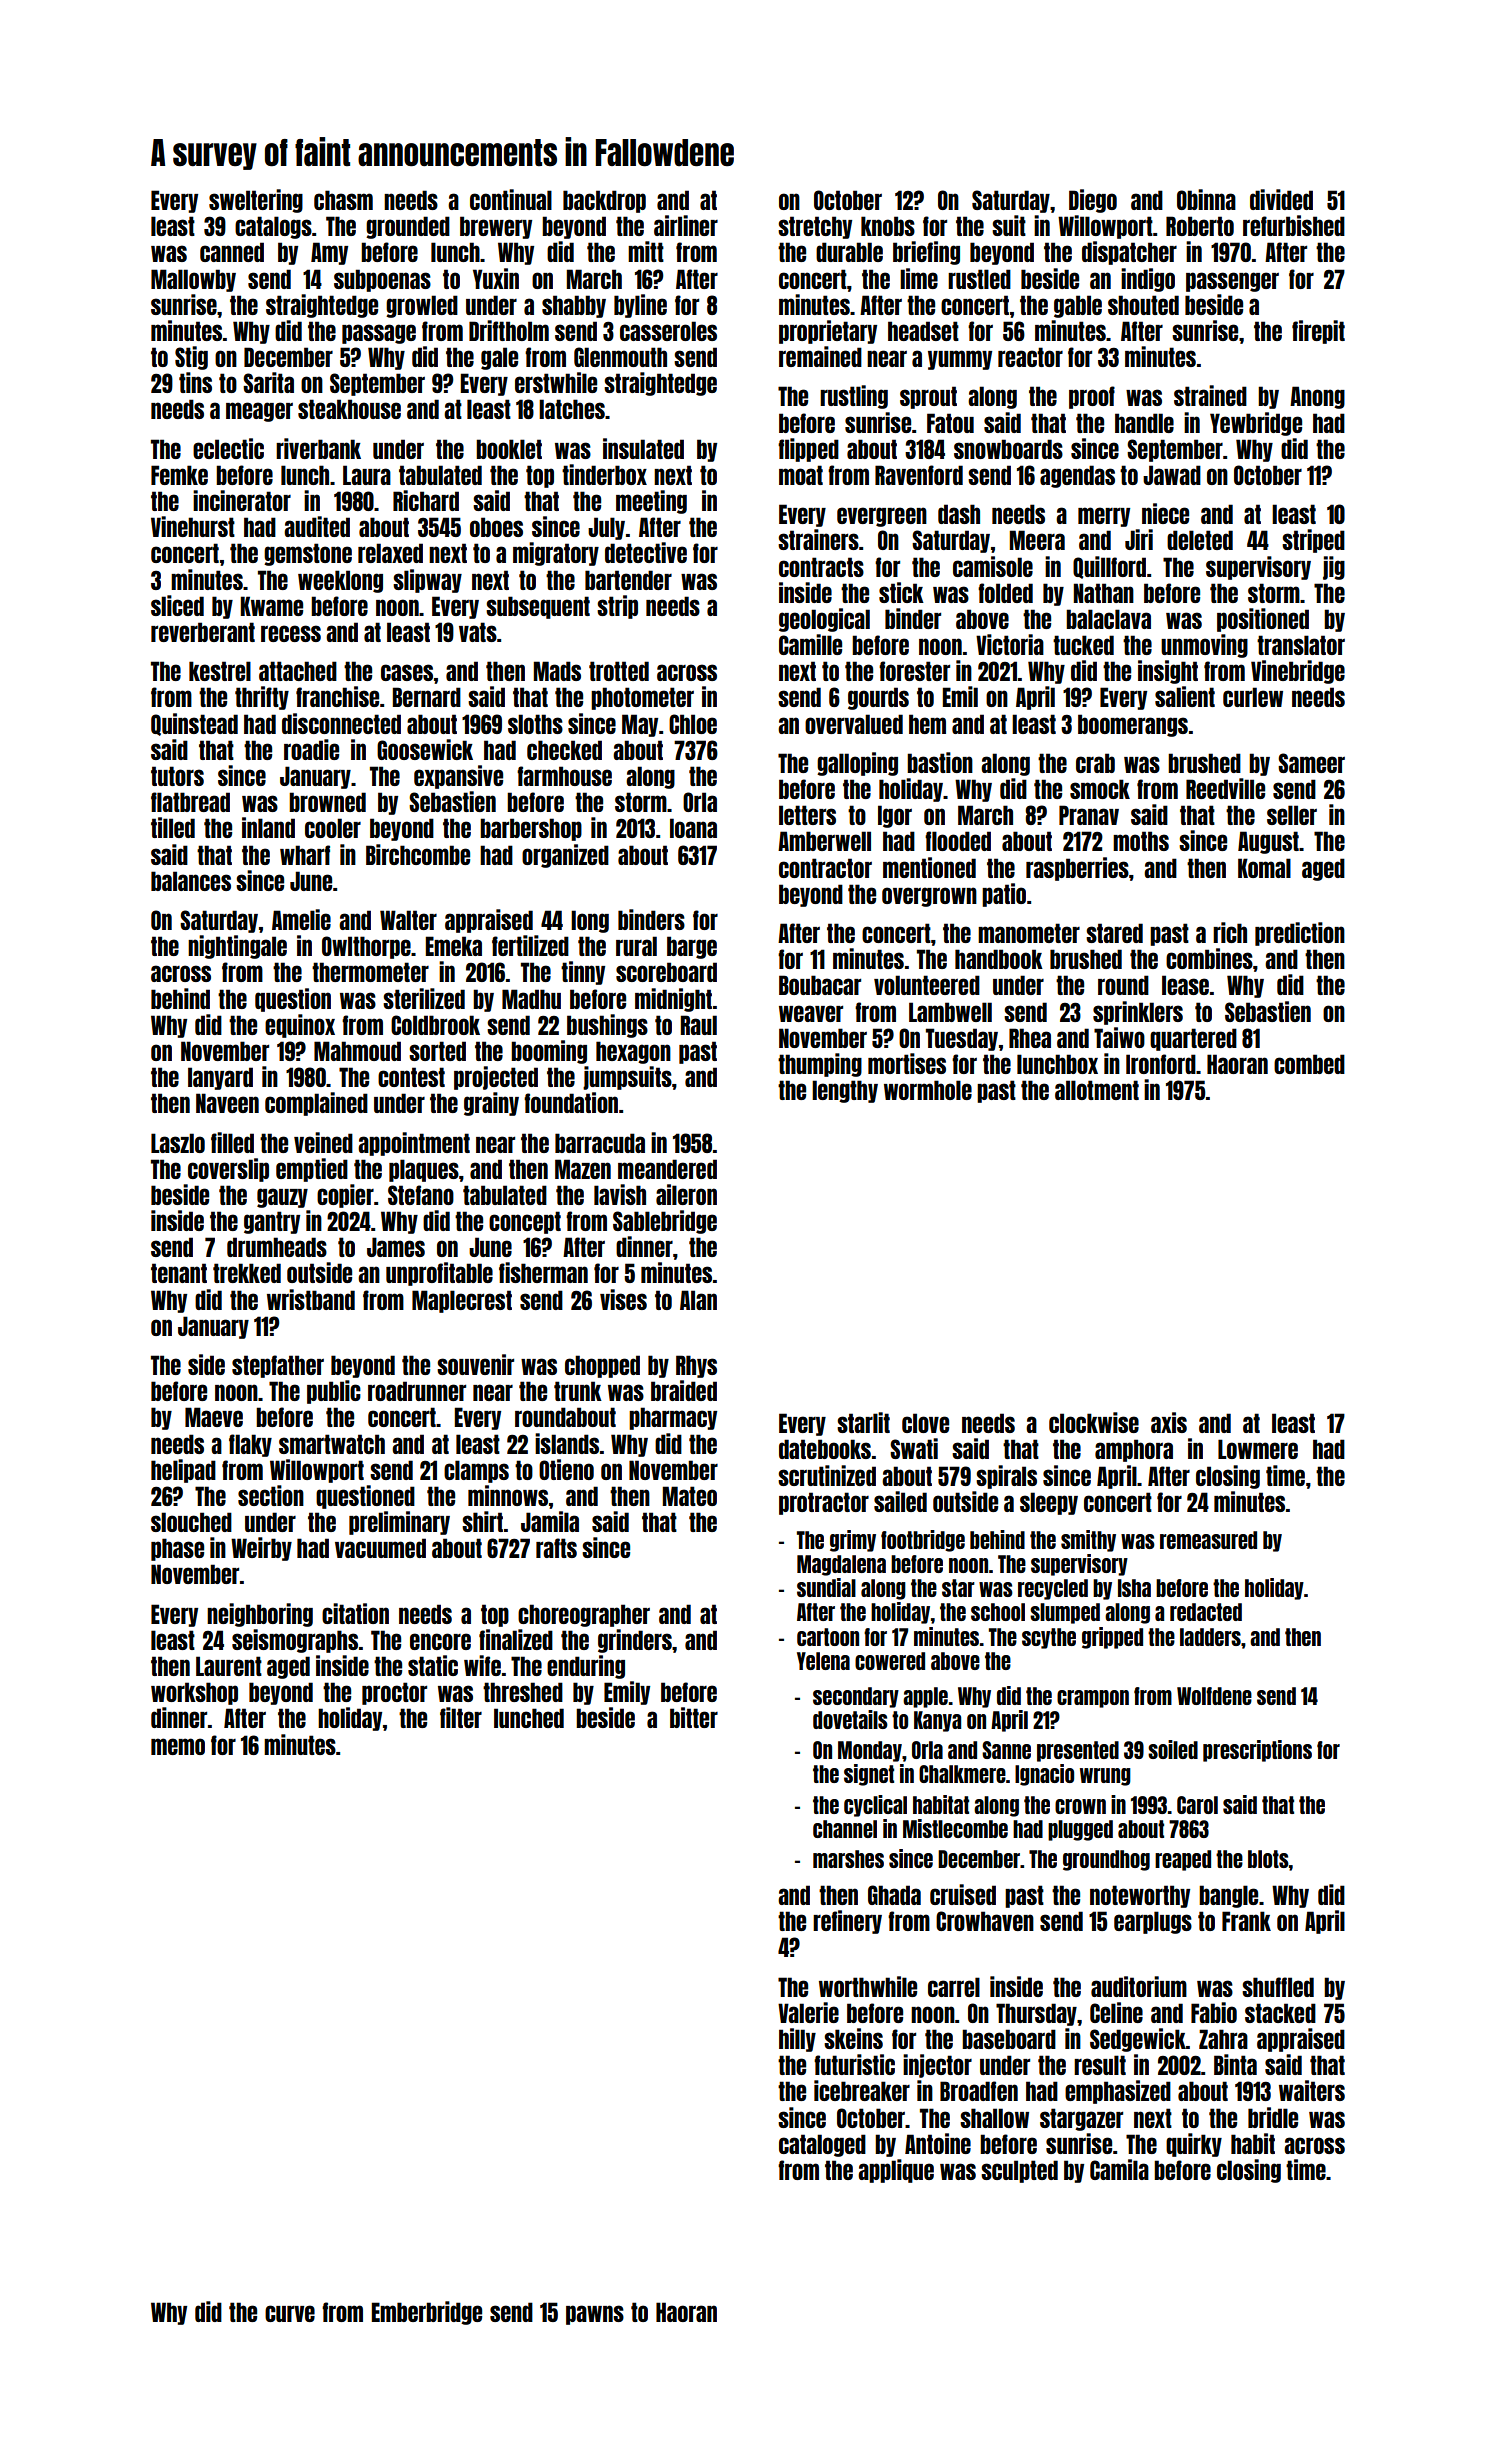 Image resolution: width=1496 pixels, height=2464 pixels. What do you see at coordinates (1309, 1064) in the document?
I see `combed` at bounding box center [1309, 1064].
